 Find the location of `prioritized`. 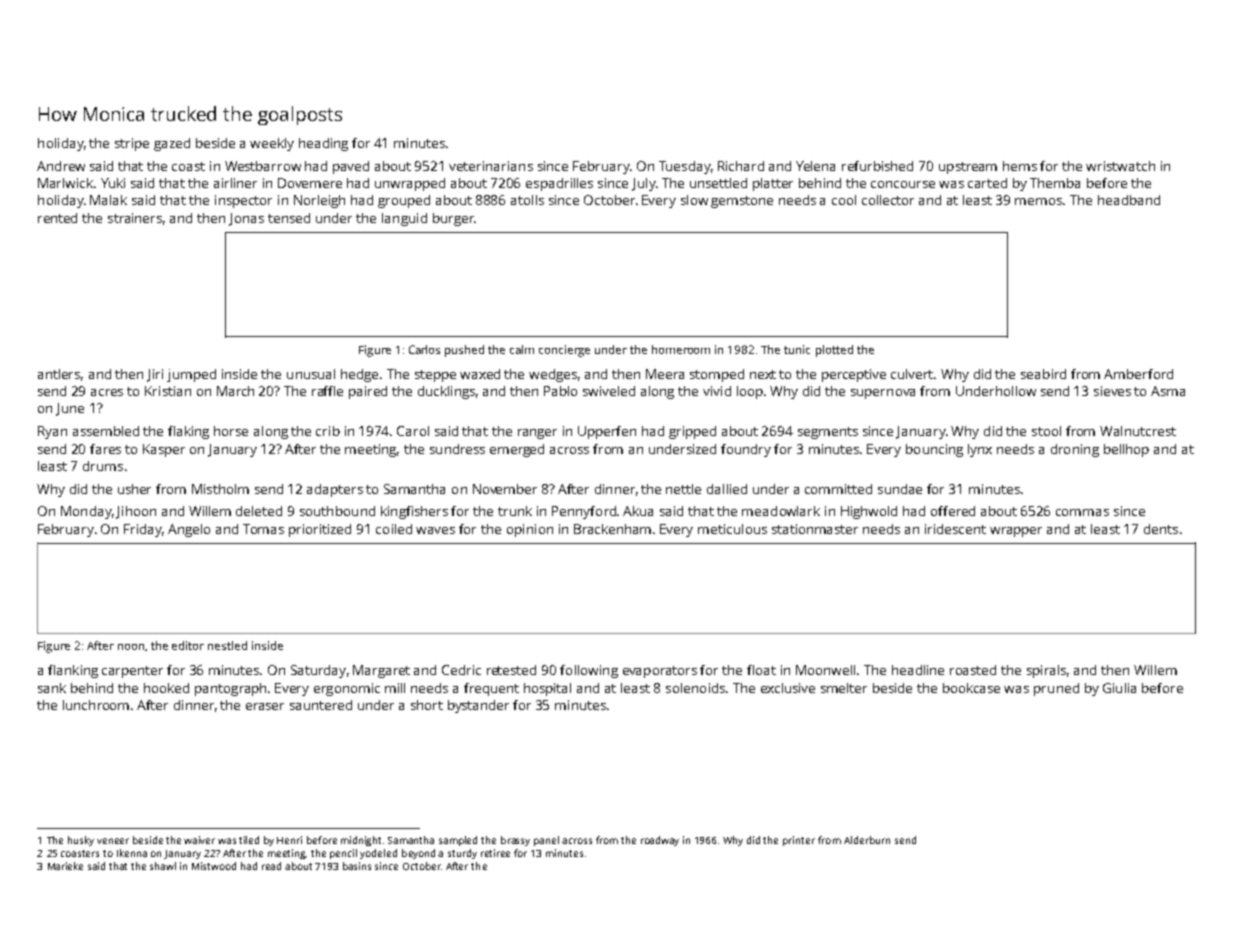

prioritized is located at coordinates (320, 530).
